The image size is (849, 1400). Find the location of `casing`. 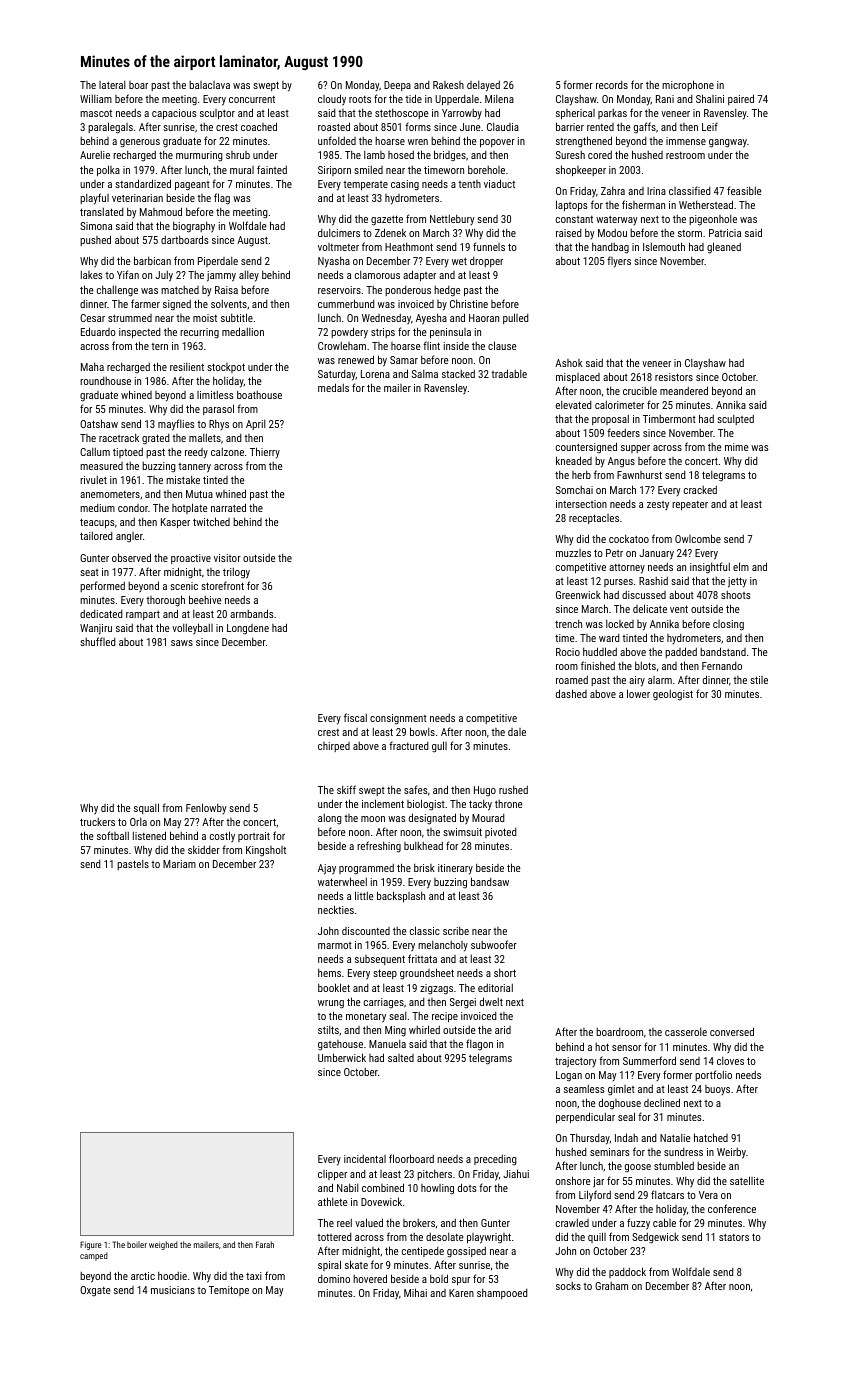

casing is located at coordinates (405, 185).
